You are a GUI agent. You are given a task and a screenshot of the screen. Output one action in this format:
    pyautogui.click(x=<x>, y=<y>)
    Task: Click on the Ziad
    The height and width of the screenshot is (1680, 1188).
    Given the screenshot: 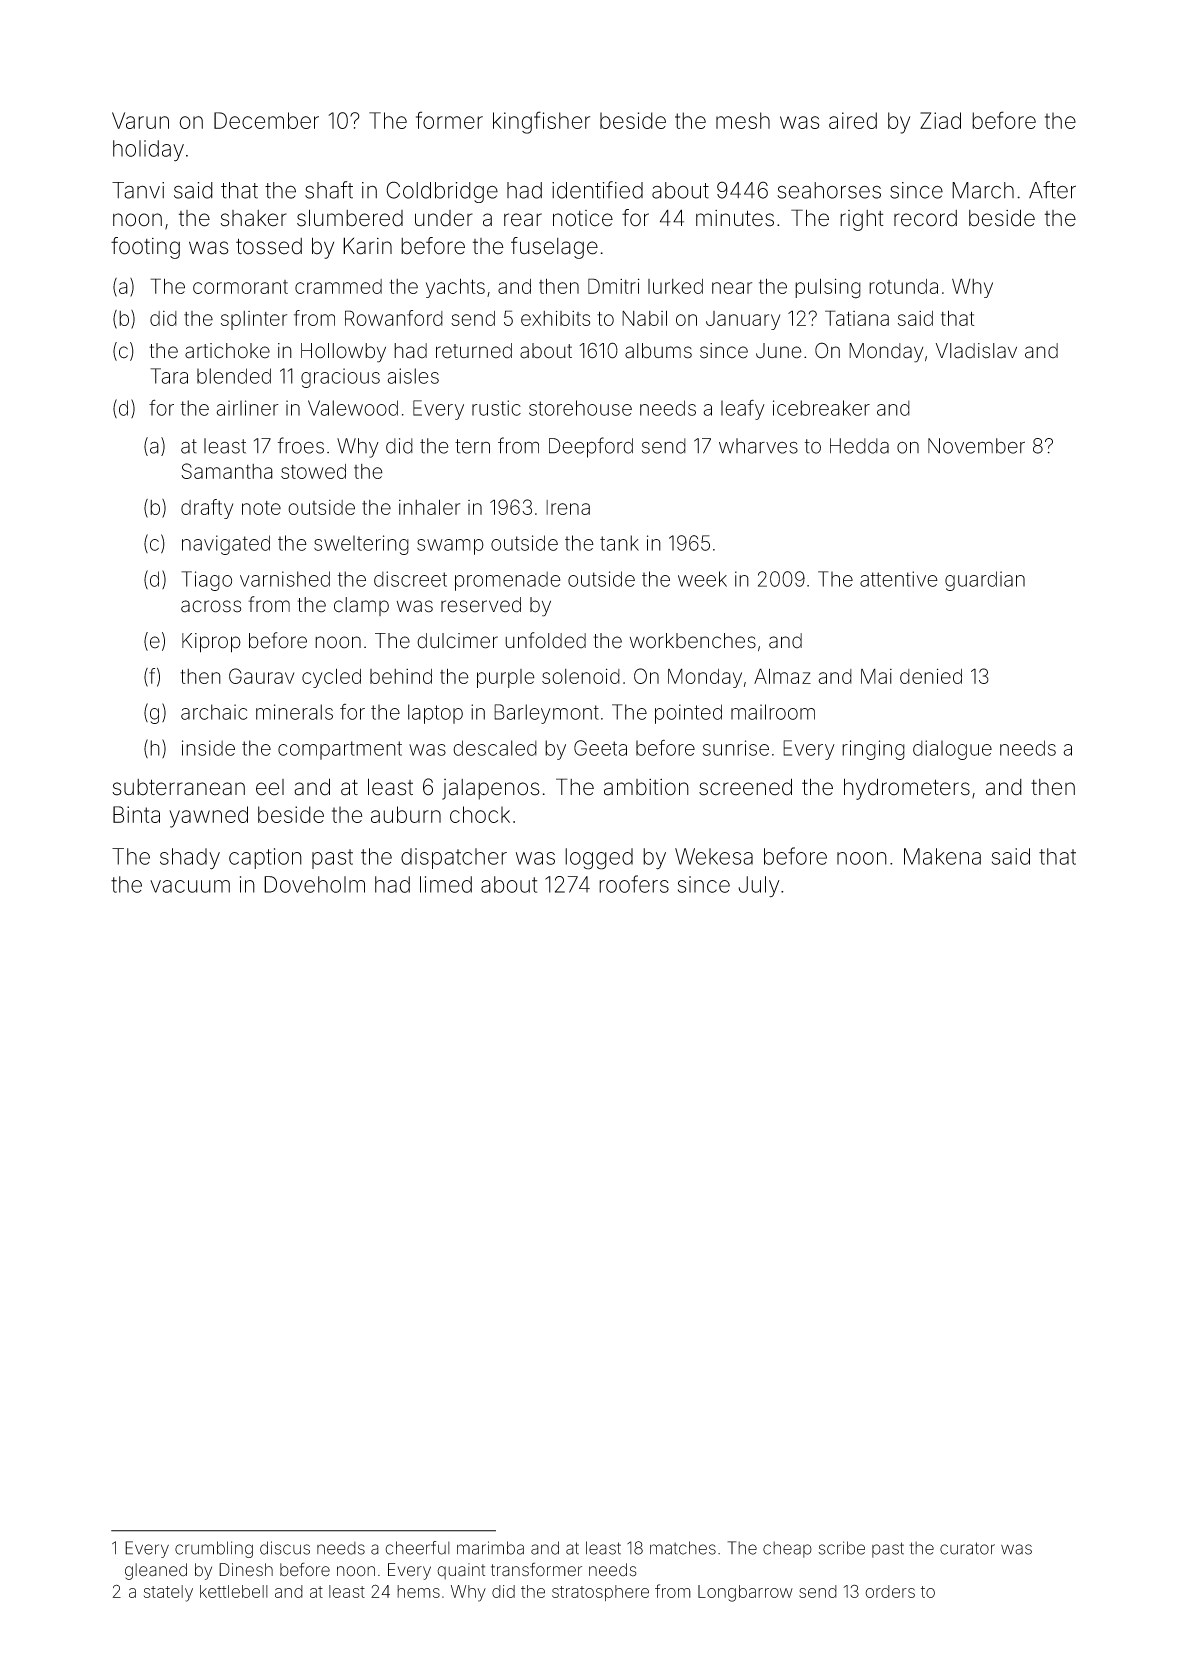 What is the action you would take?
    pyautogui.click(x=940, y=120)
